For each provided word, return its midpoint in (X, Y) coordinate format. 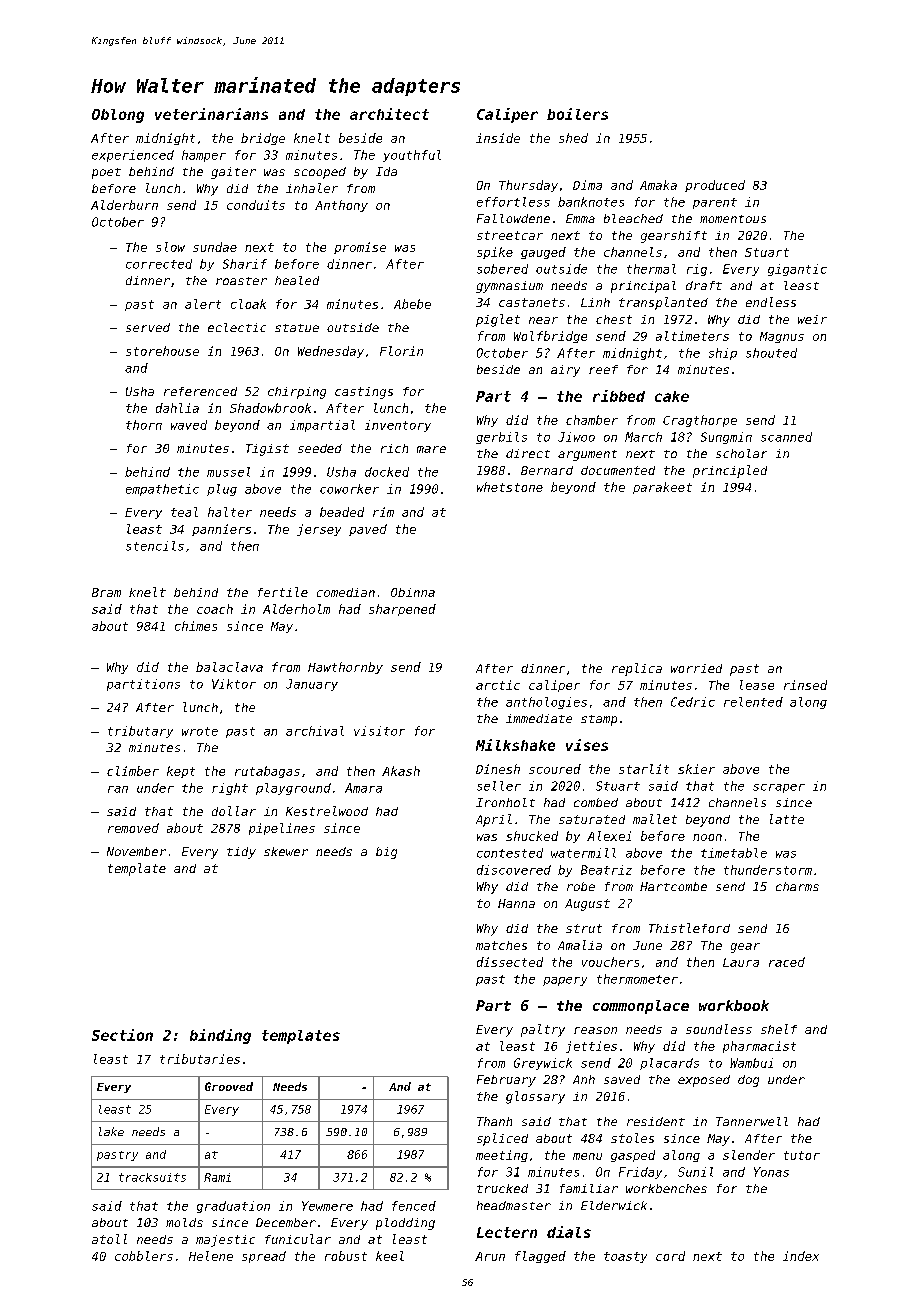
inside (498, 138)
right (230, 789)
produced (715, 186)
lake (111, 1131)
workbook (734, 1005)
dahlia (177, 408)
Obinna (413, 592)
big (386, 853)
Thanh (494, 1121)
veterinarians (211, 114)
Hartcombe (673, 886)
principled (730, 471)
